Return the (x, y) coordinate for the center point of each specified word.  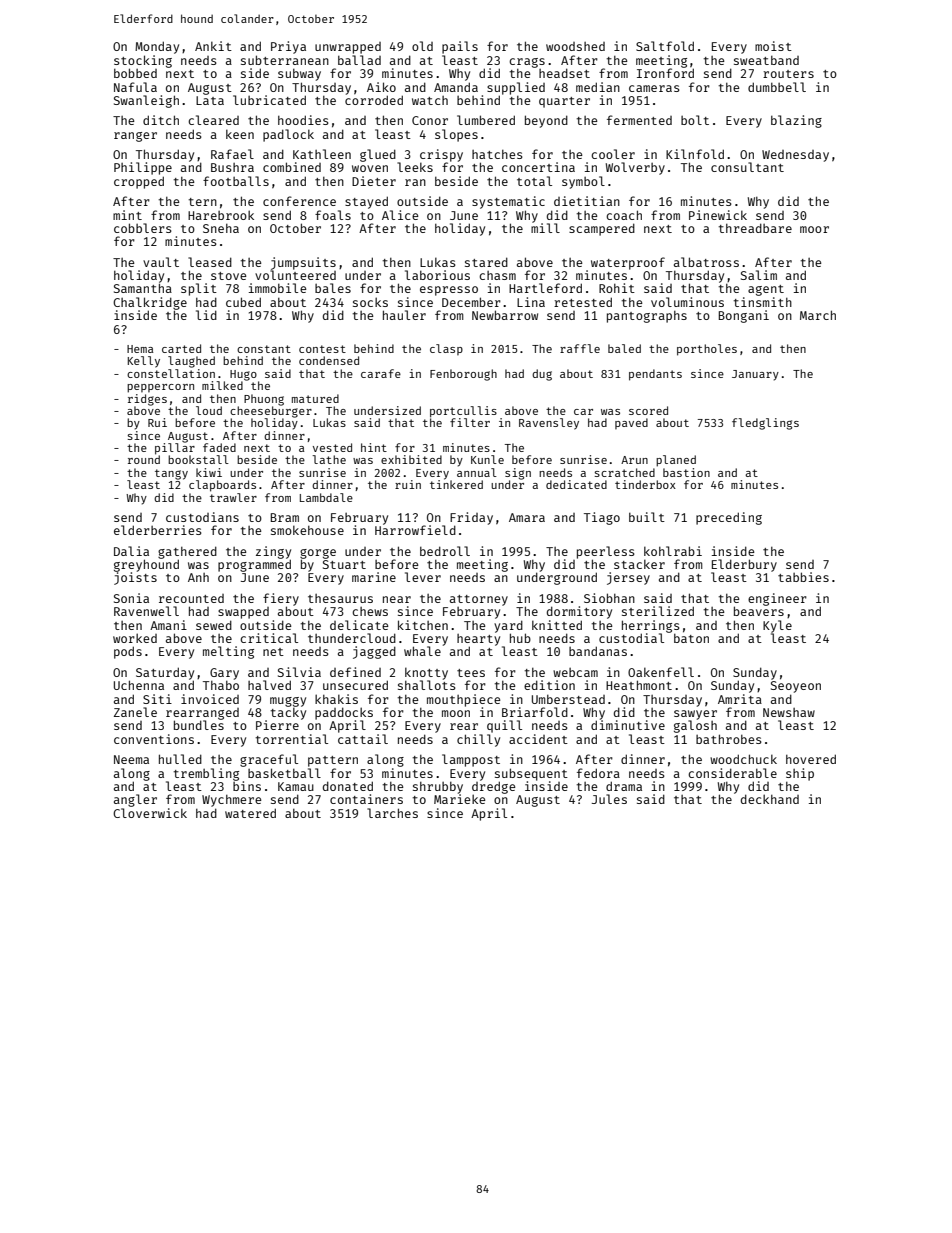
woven (370, 168)
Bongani (744, 316)
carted (181, 348)
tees (471, 673)
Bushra (232, 167)
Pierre (277, 725)
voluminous (687, 302)
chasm (497, 275)
